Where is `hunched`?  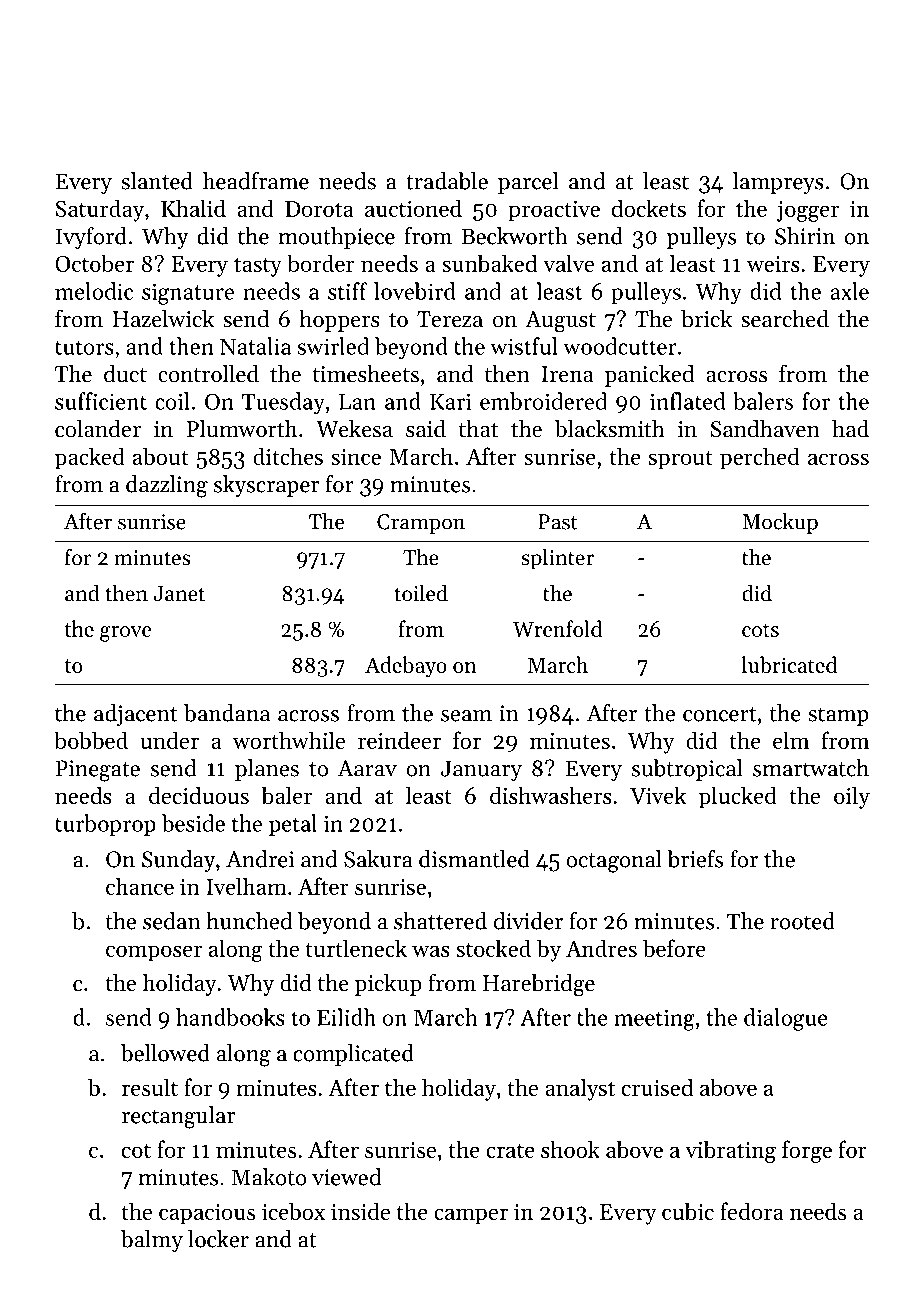 hunched is located at coordinates (249, 921).
